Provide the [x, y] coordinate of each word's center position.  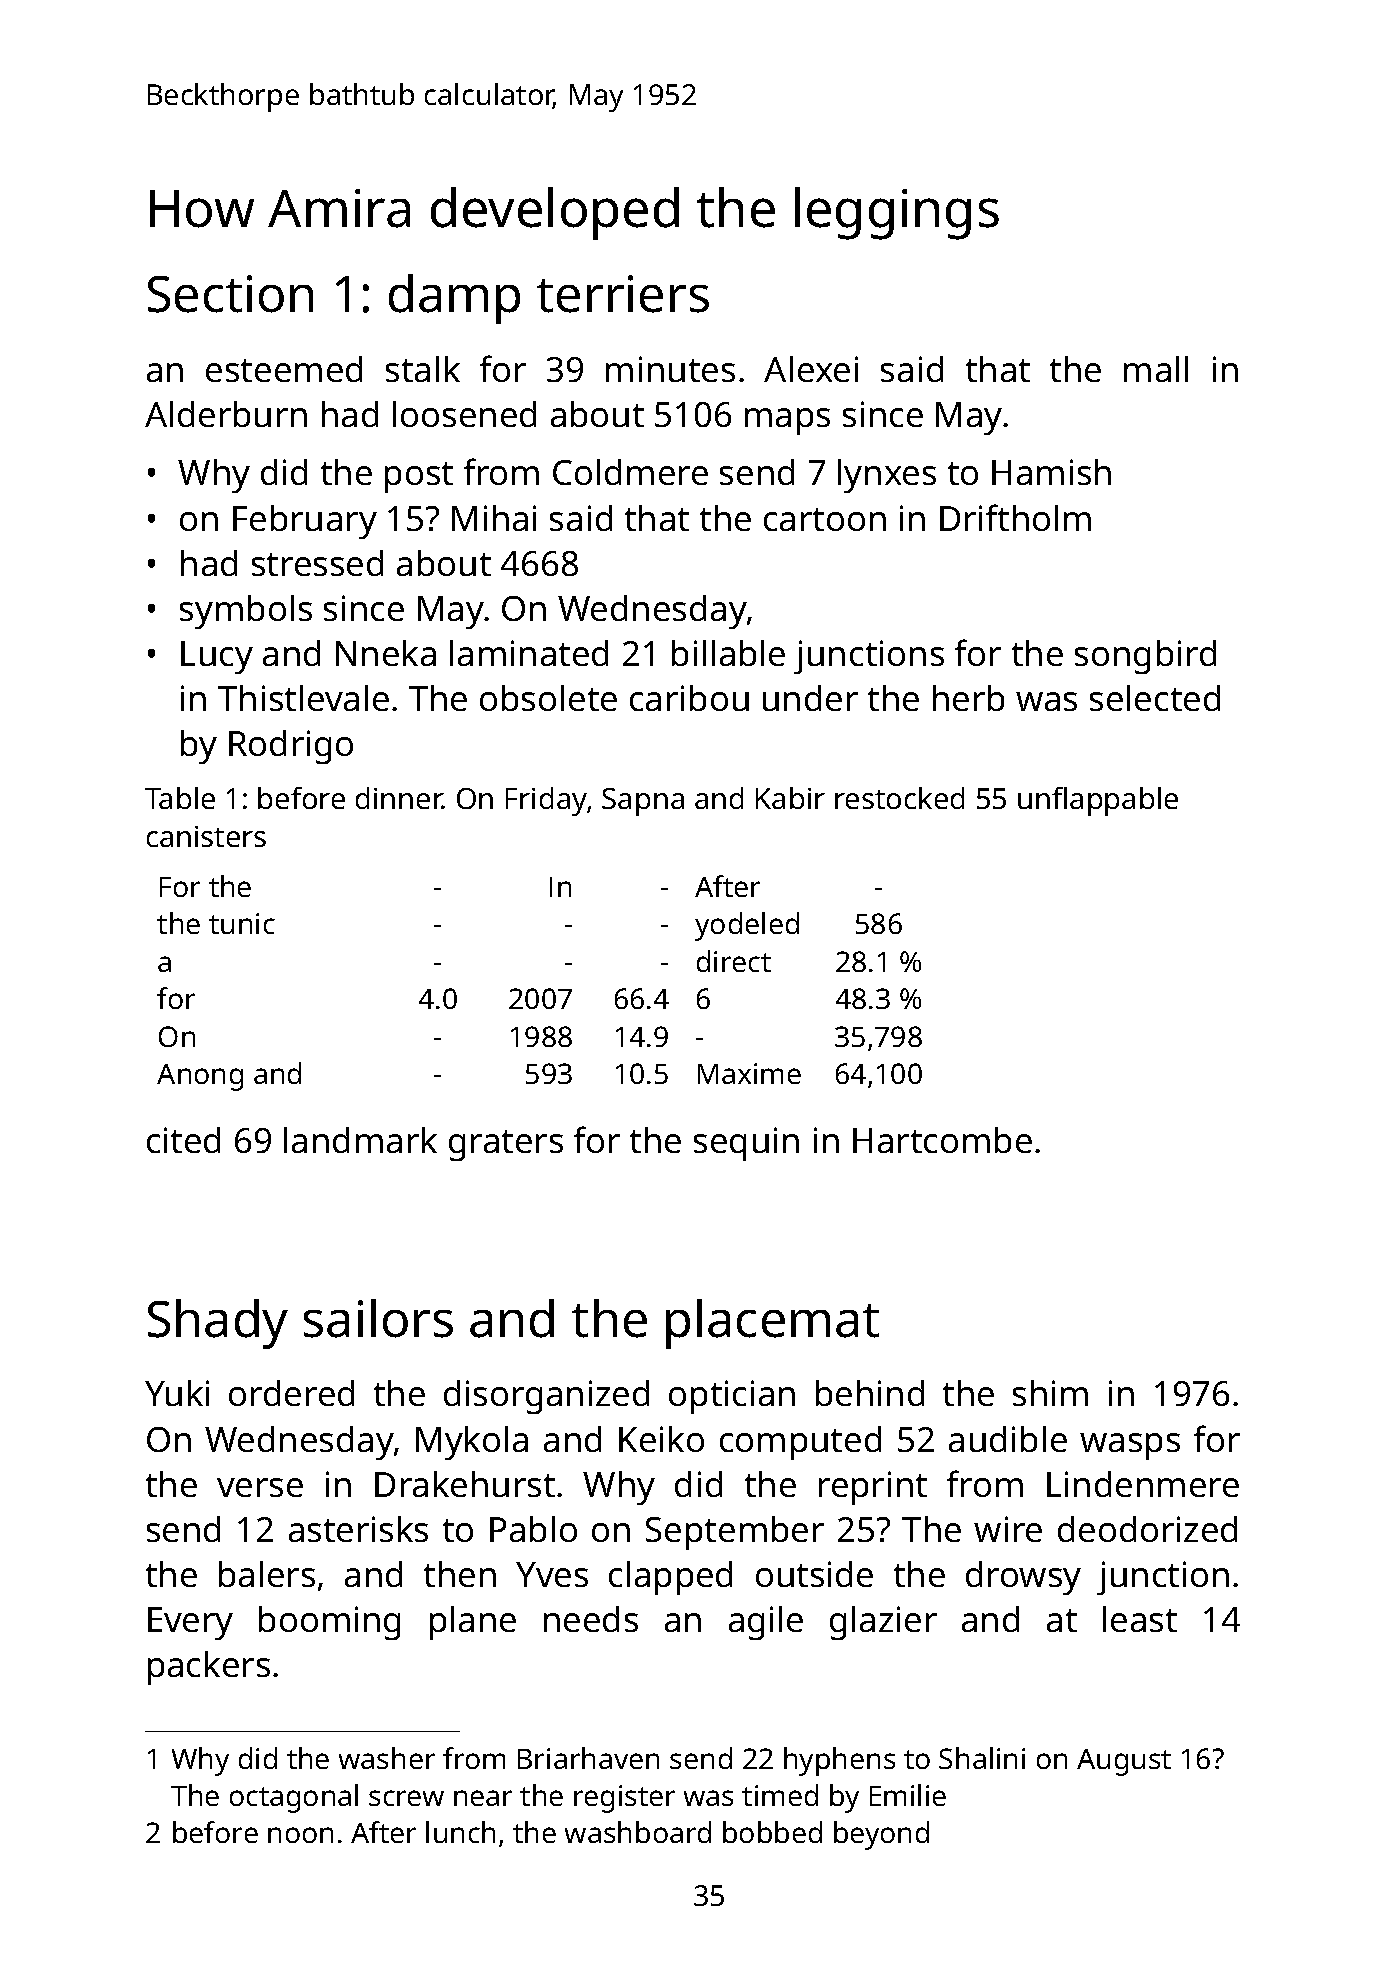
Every [190, 1623]
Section [230, 294]
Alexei [811, 369]
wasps [1130, 1446]
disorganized [546, 1397]
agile [766, 1623]
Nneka [386, 653]
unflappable [1098, 801]
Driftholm [1015, 517]
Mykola [472, 1443]
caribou [689, 698]
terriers [623, 294]
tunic [242, 923]
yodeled [747, 926]
